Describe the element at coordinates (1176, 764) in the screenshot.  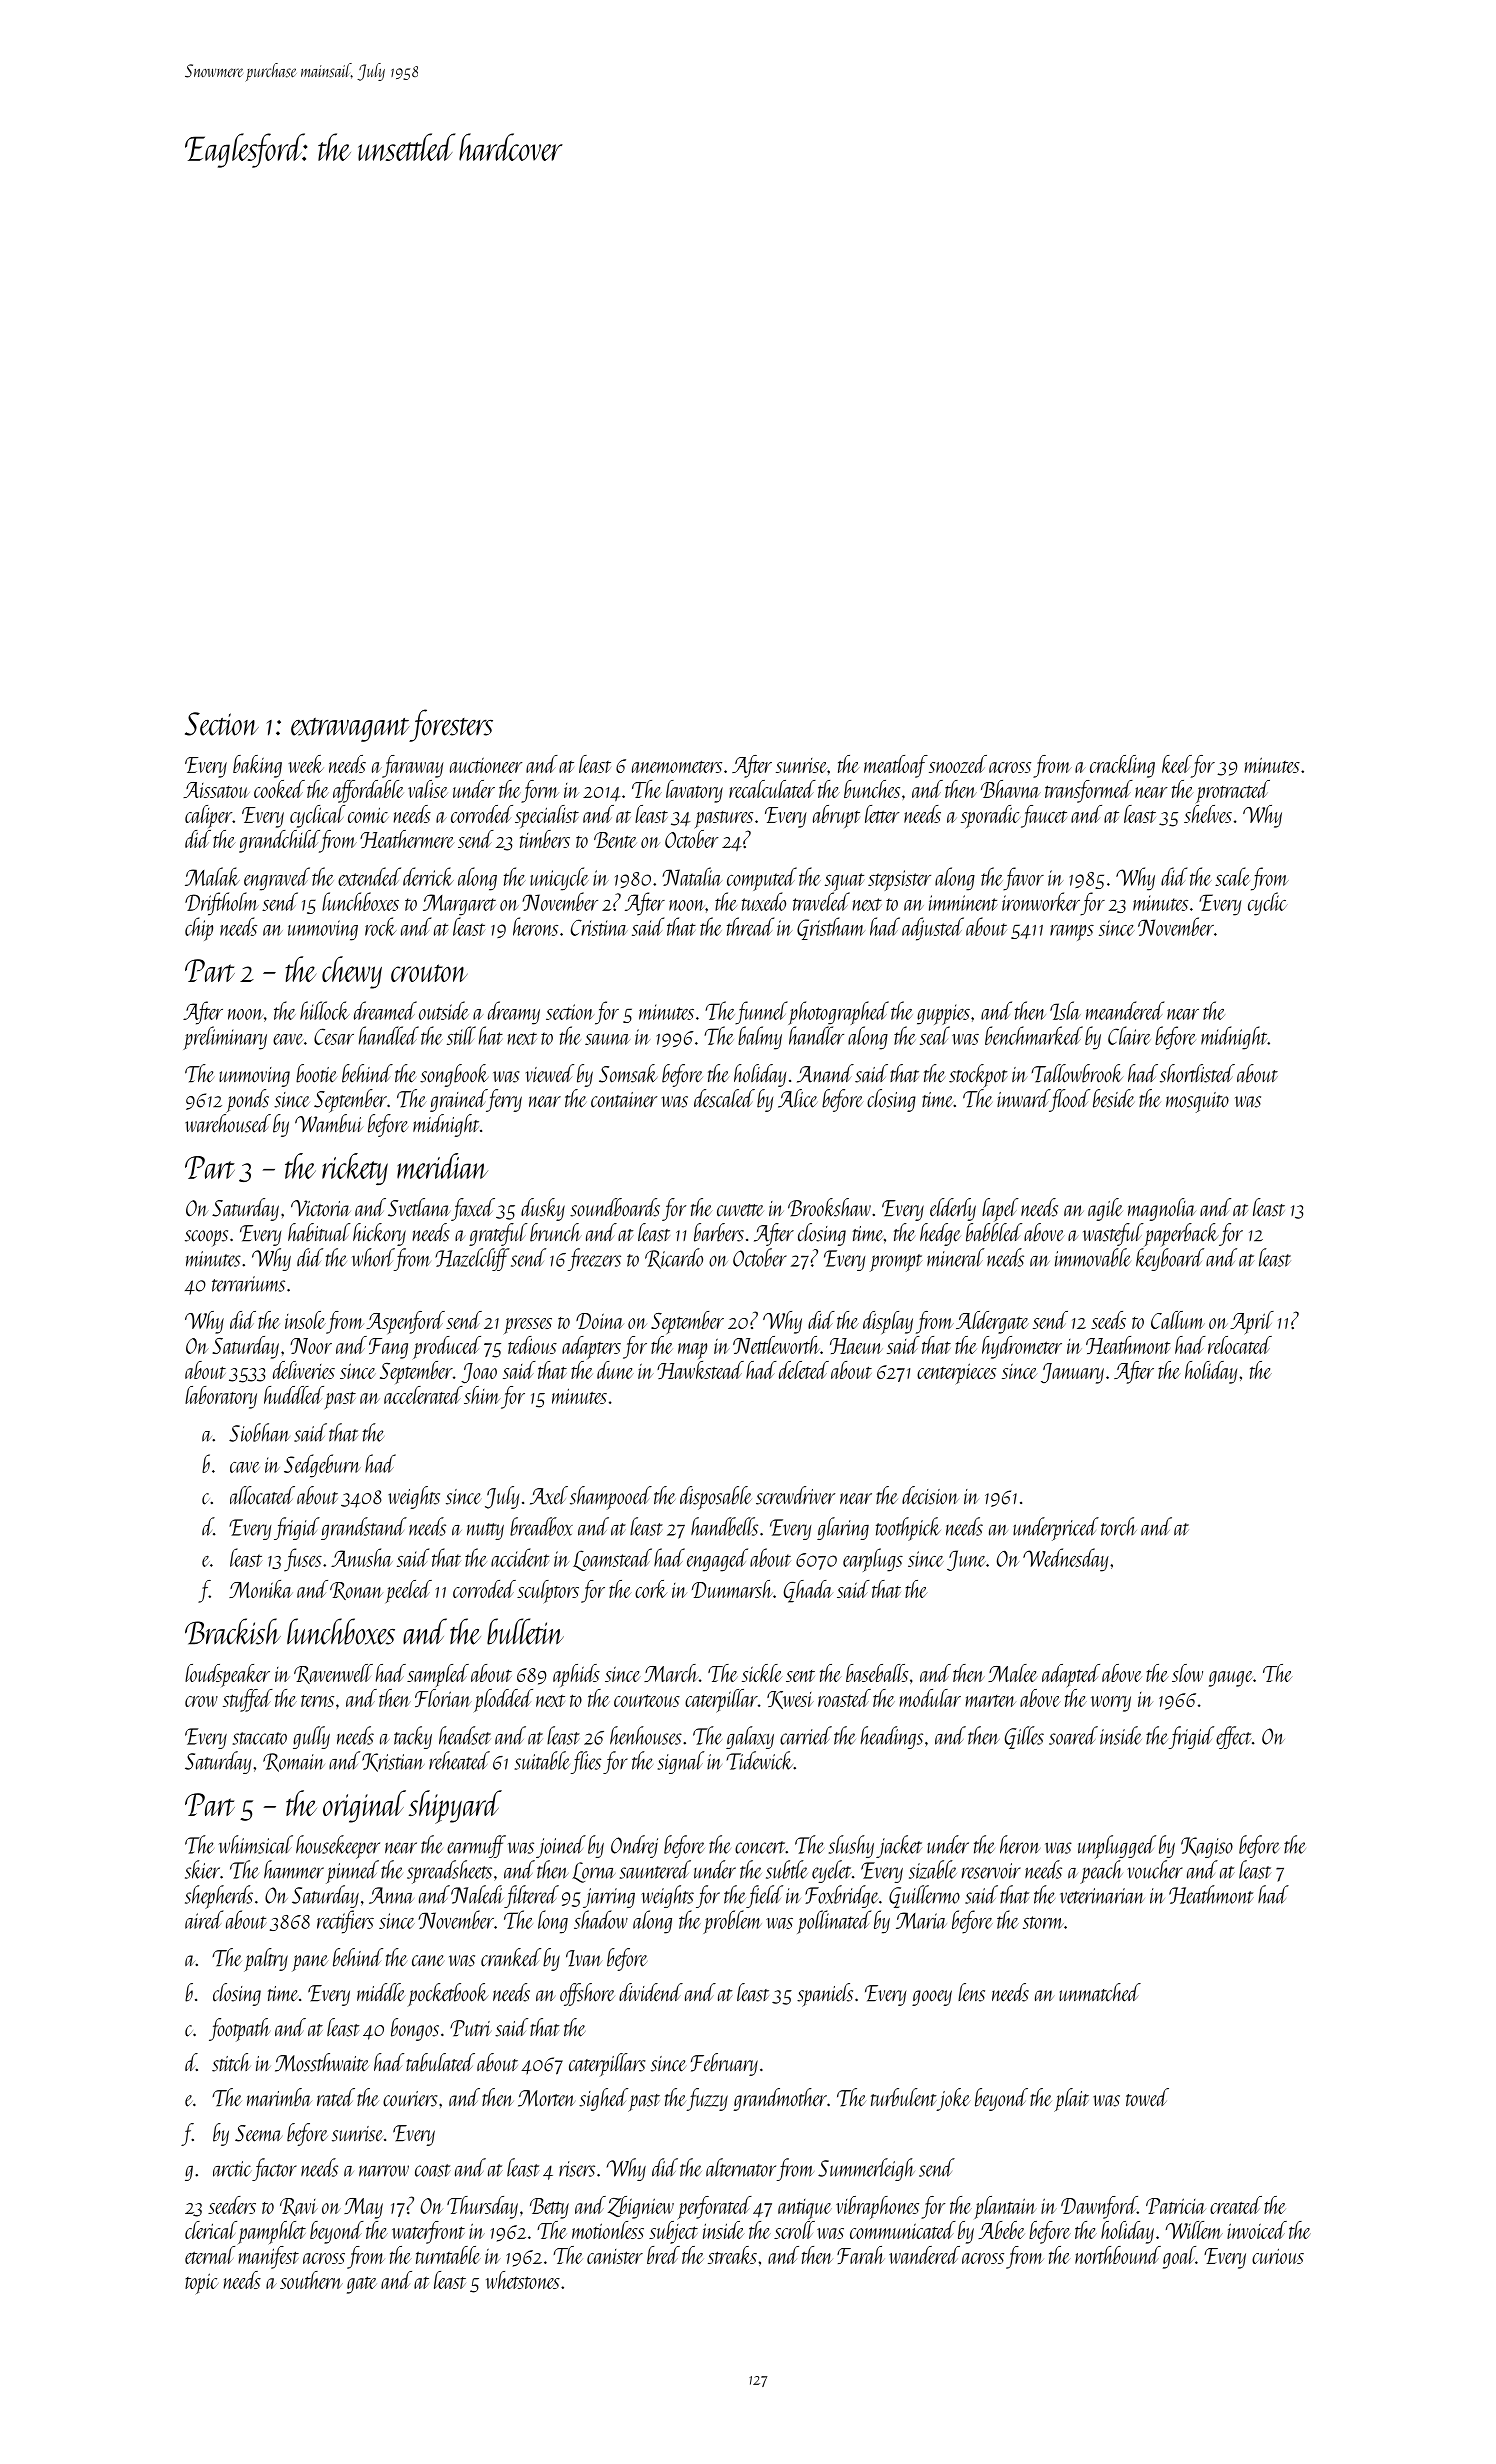
I see `keel` at that location.
